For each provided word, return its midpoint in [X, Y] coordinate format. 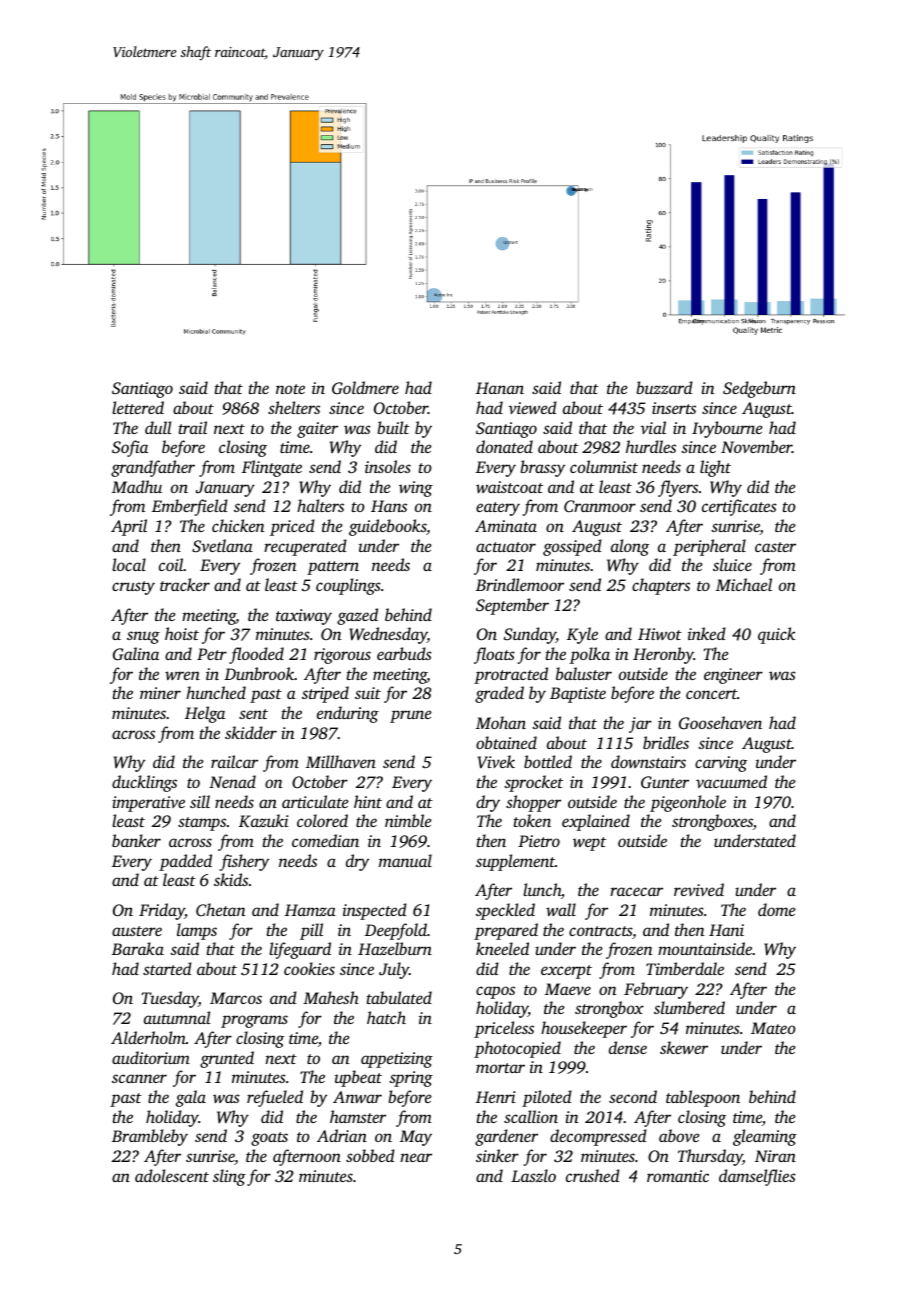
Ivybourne [727, 429]
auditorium [151, 1057]
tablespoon [703, 1098]
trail [193, 427]
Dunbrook [259, 673]
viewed [532, 407]
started [167, 968]
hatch [386, 1017]
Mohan [501, 722]
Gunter [665, 782]
